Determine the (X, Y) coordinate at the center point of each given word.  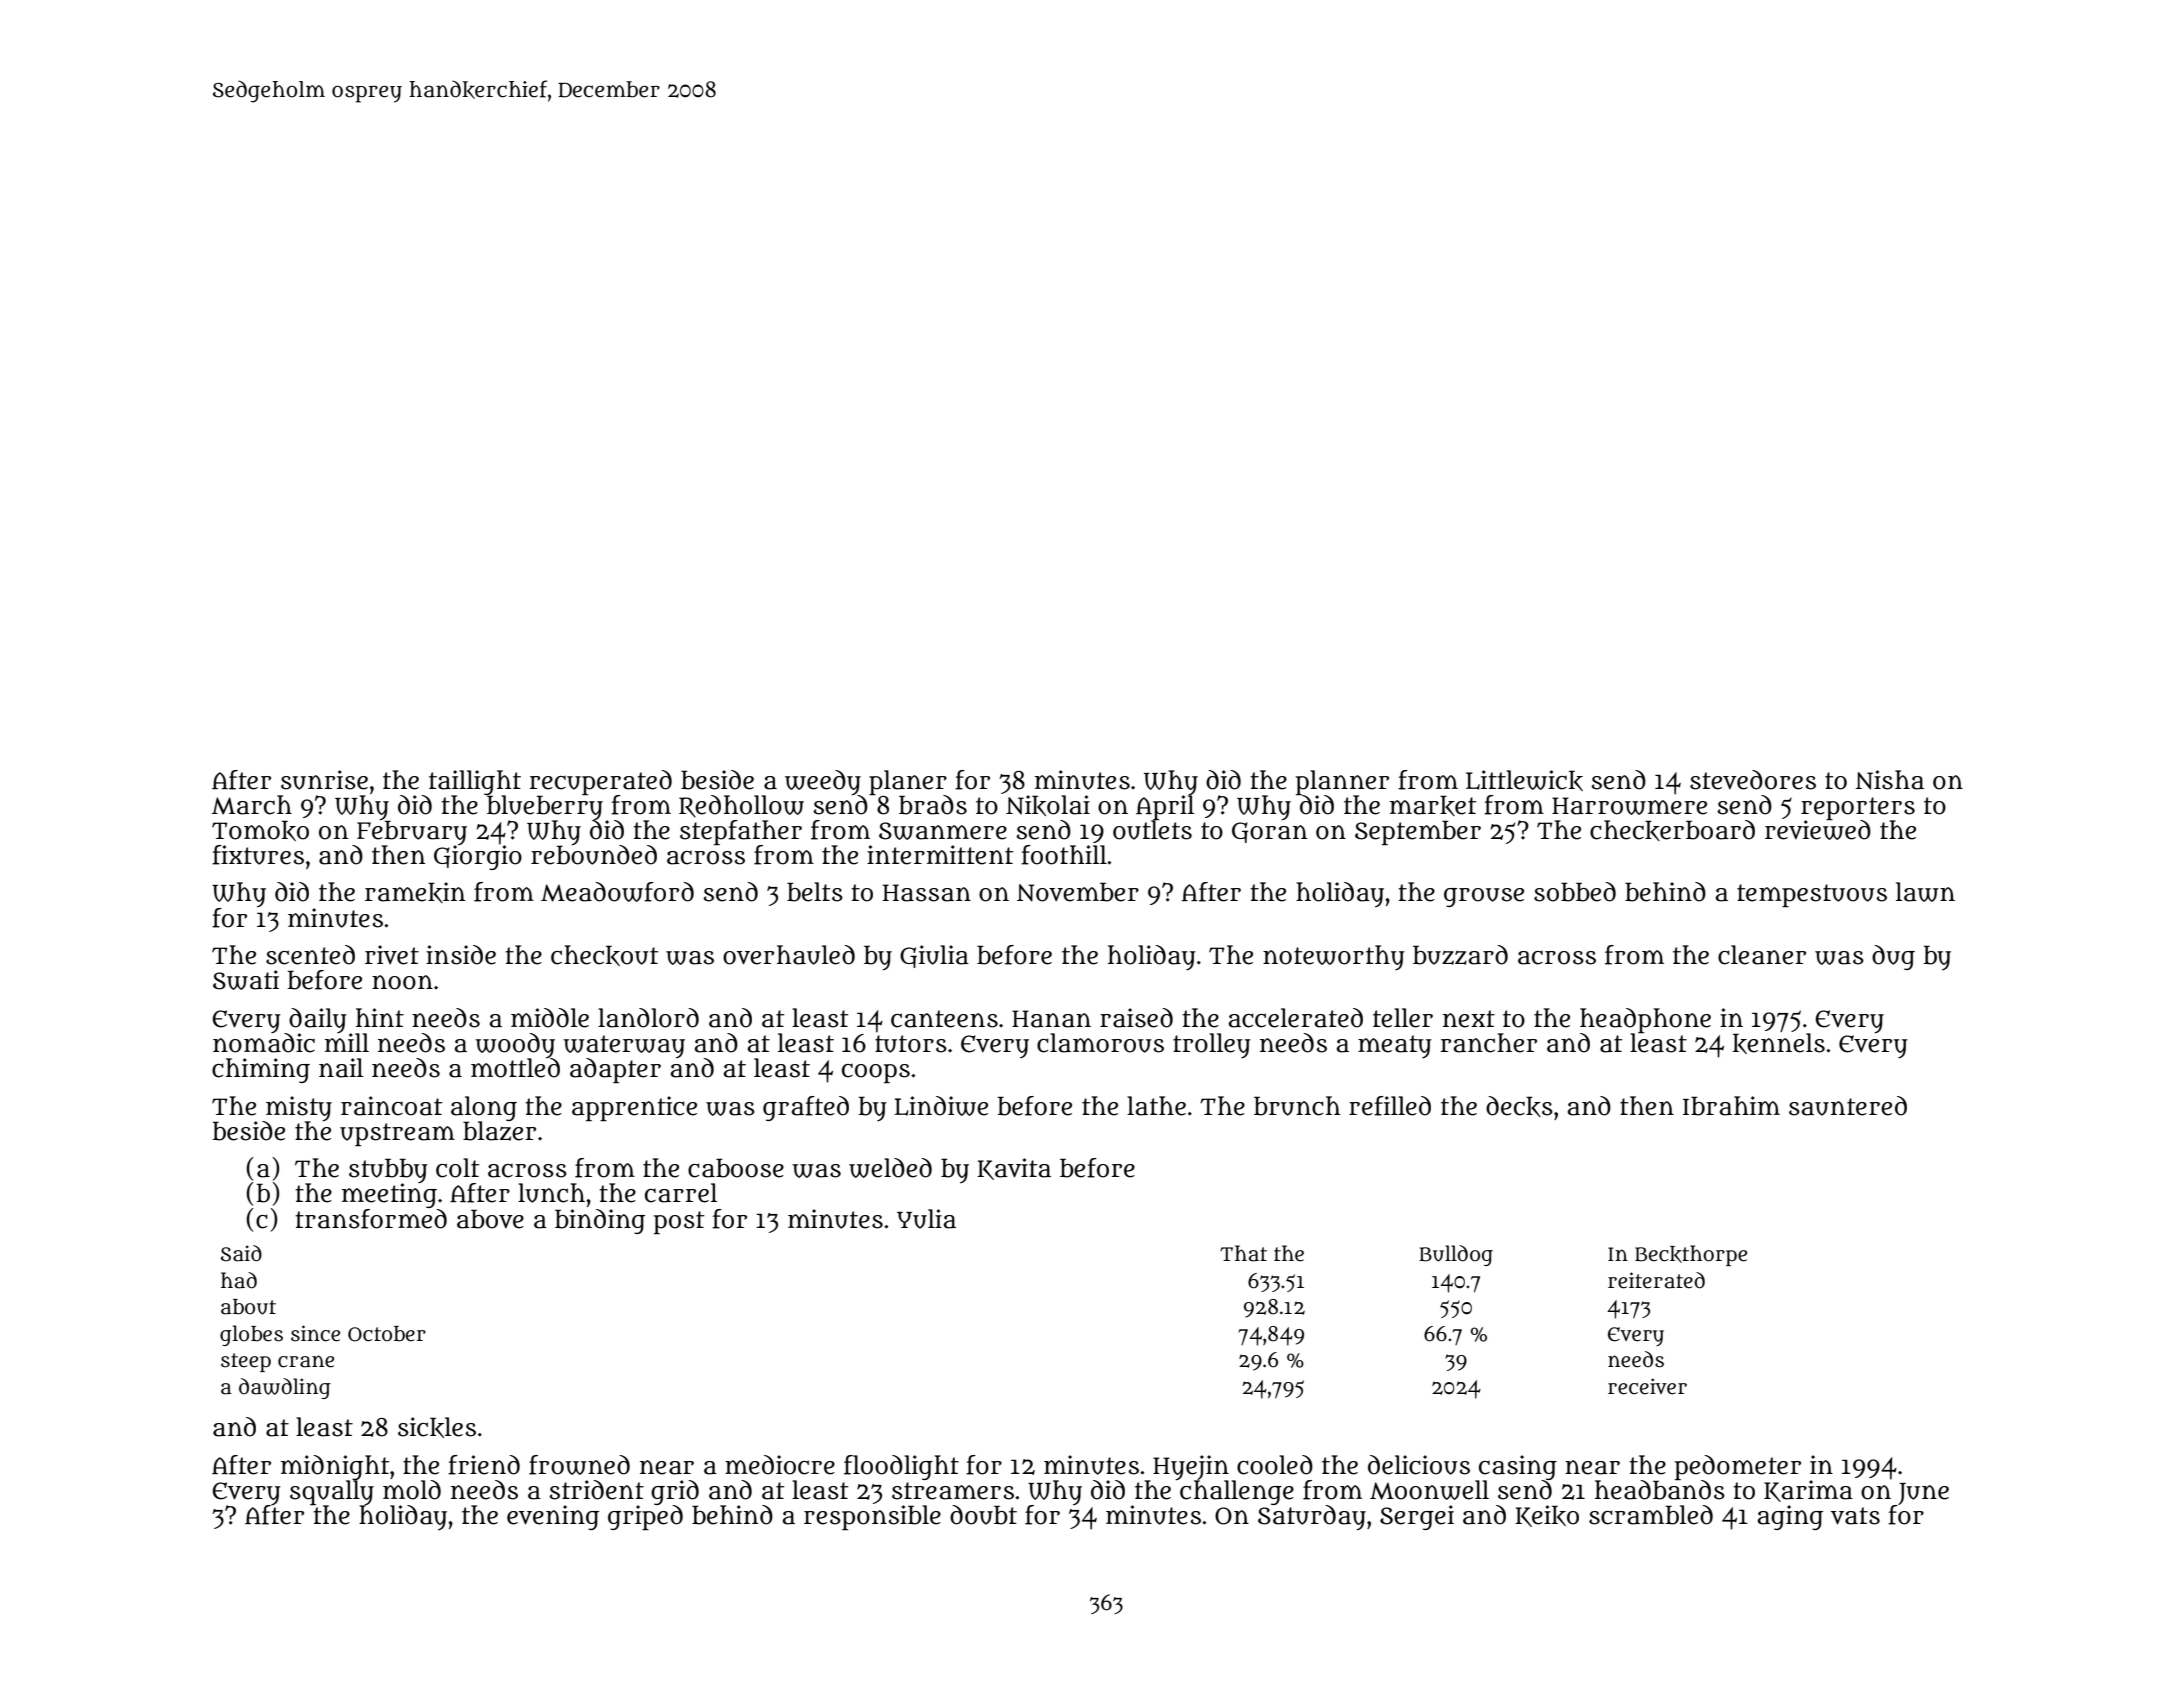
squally (332, 1493)
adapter (615, 1070)
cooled (1275, 1465)
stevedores (1753, 780)
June (1923, 1494)
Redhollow (741, 806)
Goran (1269, 832)
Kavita (1014, 1169)
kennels (1779, 1043)
